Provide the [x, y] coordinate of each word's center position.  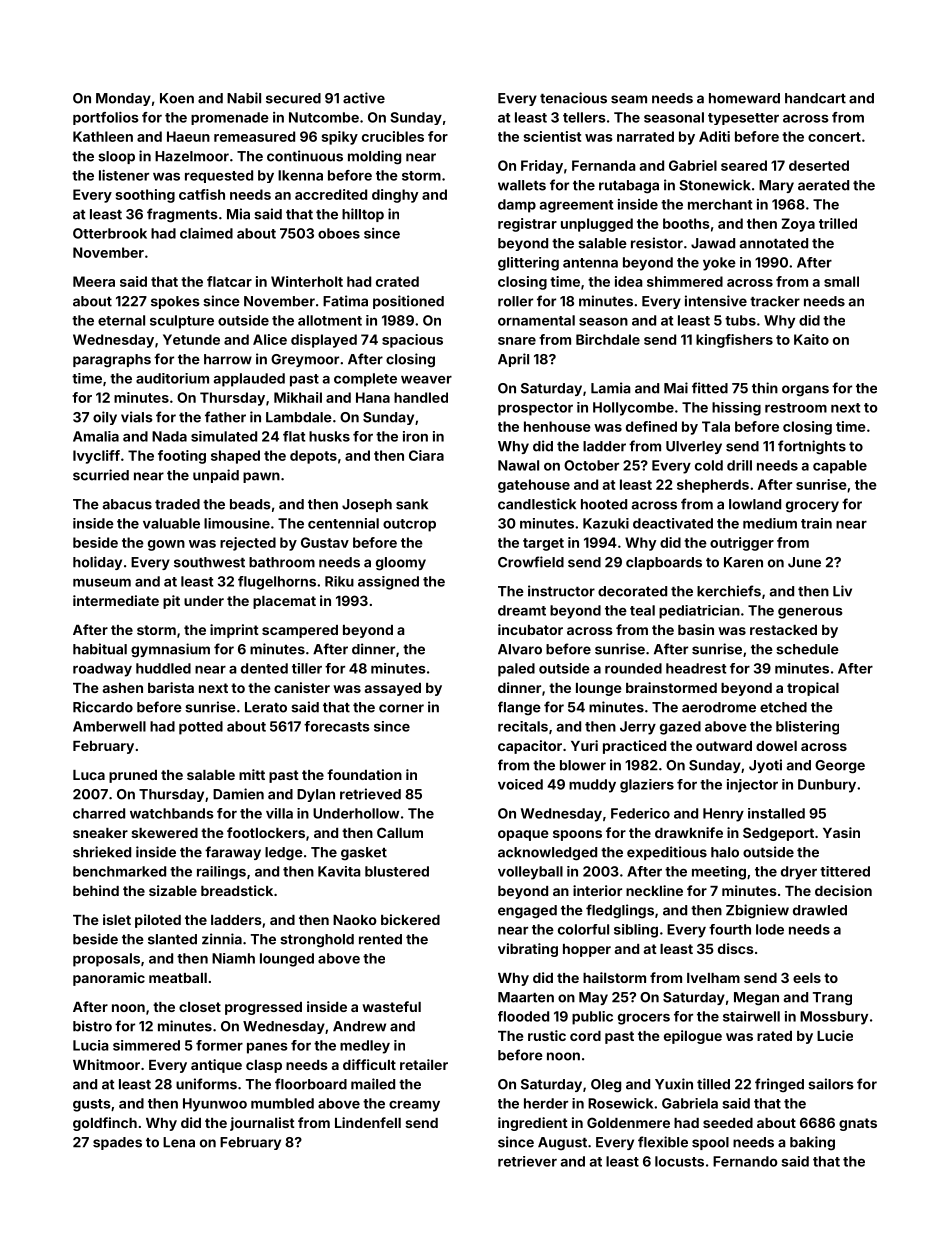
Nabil [244, 98]
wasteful [391, 1006]
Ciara [426, 455]
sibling [636, 931]
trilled [838, 223]
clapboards [664, 563]
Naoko [355, 920]
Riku [339, 581]
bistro [92, 1026]
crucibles [393, 136]
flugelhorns [277, 583]
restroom [796, 408]
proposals [106, 960]
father [225, 417]
